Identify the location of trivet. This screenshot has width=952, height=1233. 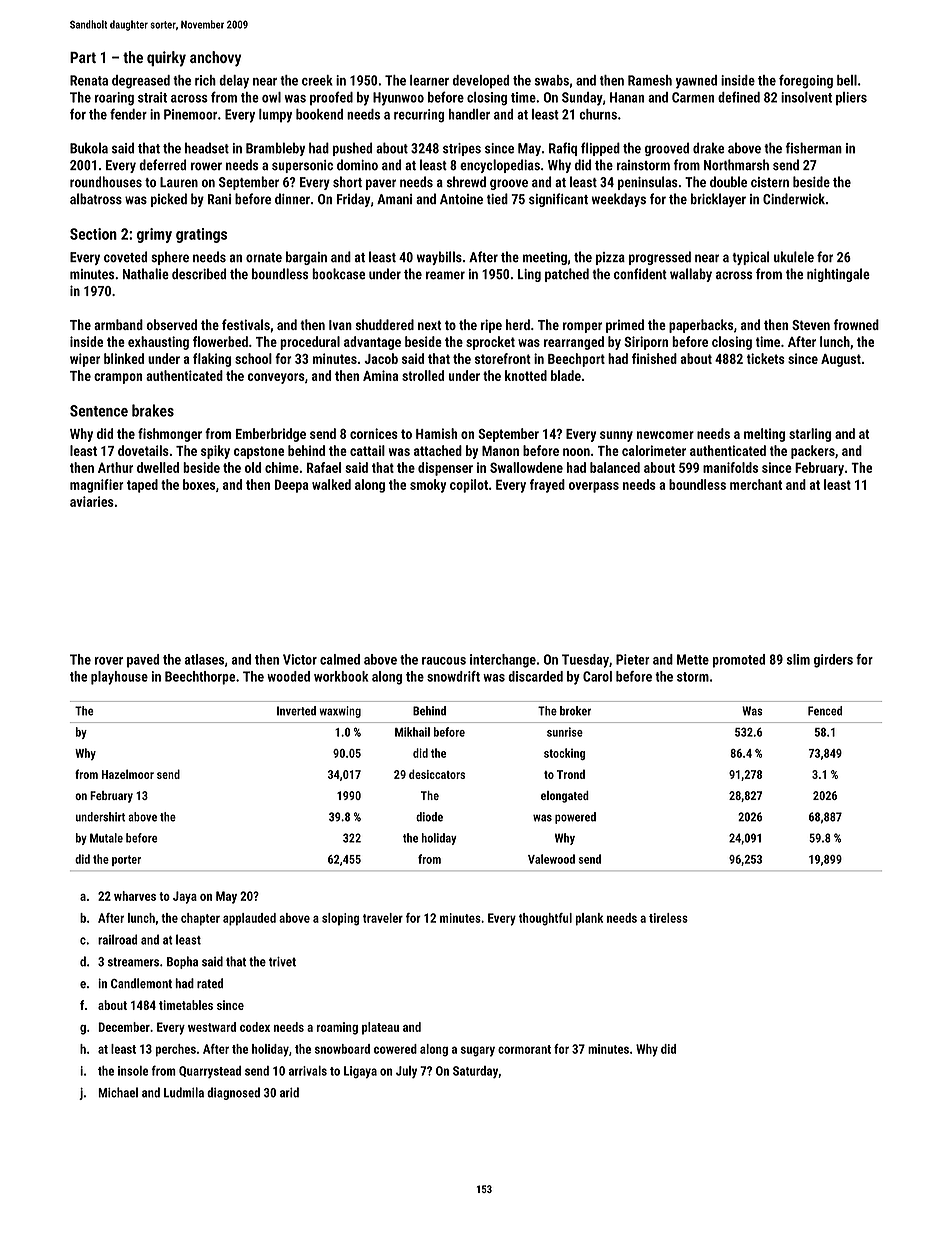
(282, 962).
